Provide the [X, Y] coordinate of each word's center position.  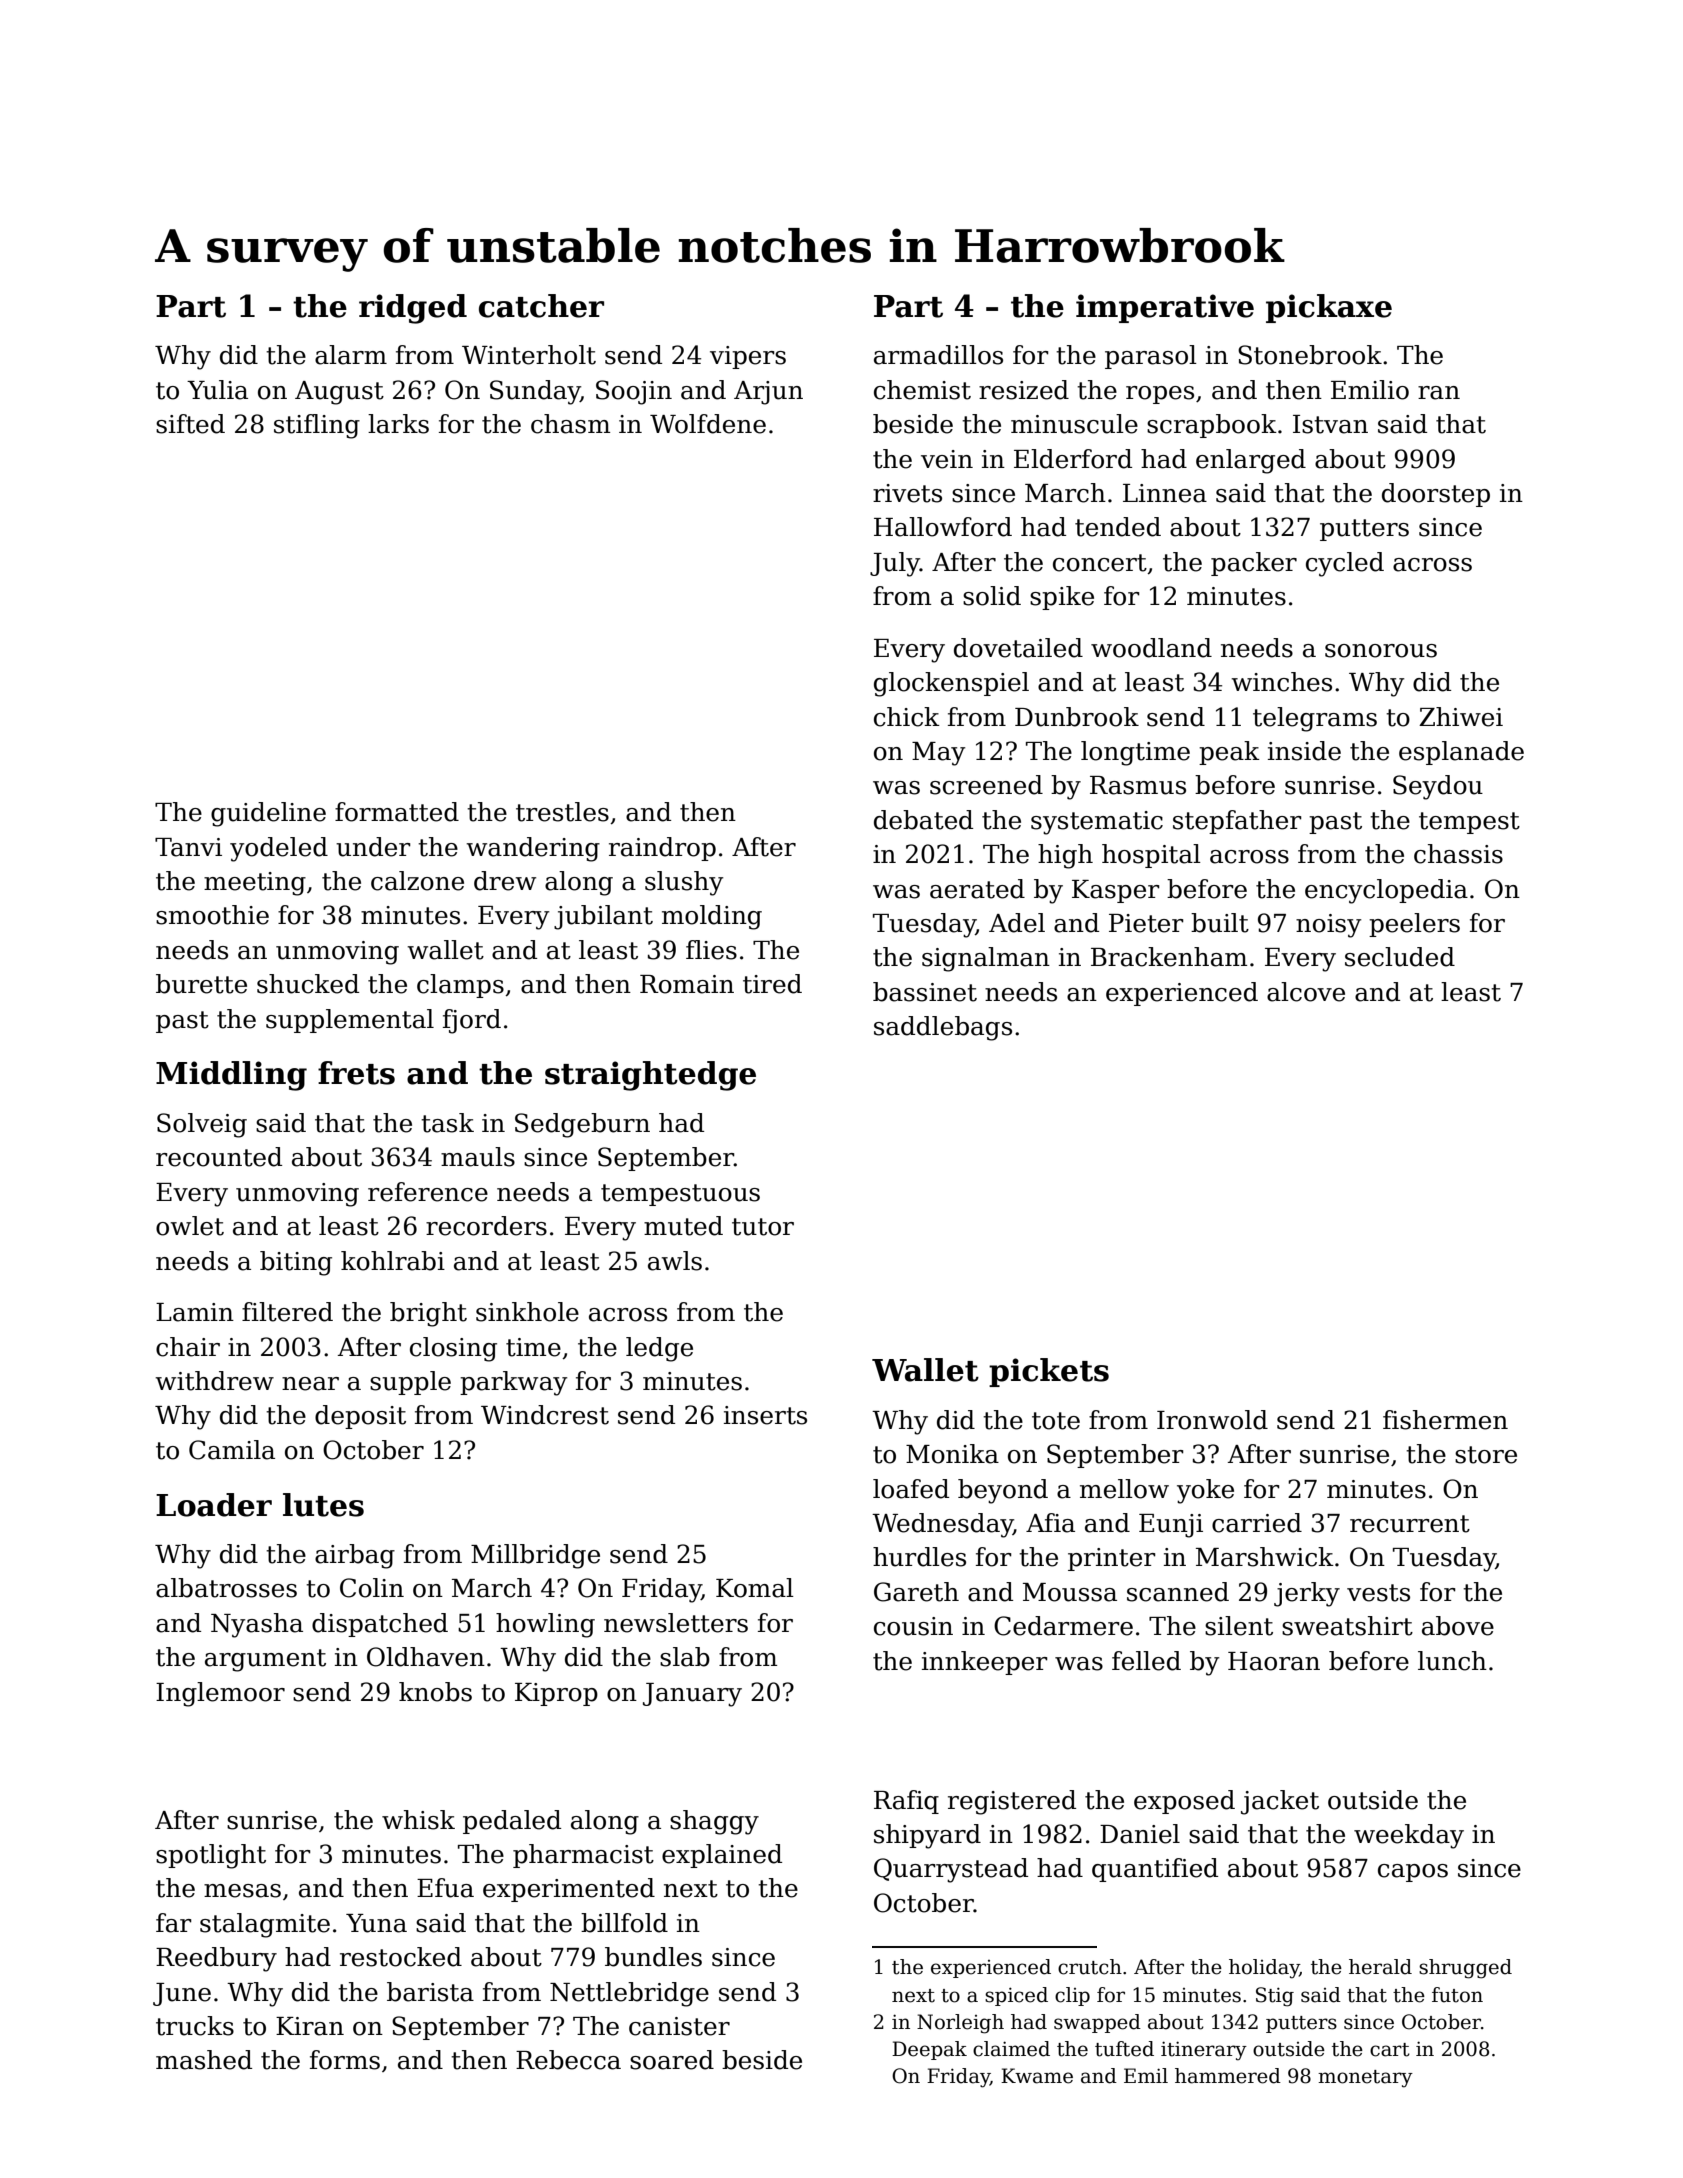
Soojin [634, 392]
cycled [1345, 564]
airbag [355, 1556]
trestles [562, 812]
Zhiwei [1461, 717]
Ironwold [1212, 1420]
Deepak [929, 2050]
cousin [913, 1626]
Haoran [1274, 1661]
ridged [413, 309]
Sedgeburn [582, 1125]
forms [345, 2060]
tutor [763, 1227]
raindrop [662, 849]
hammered [1228, 2076]
